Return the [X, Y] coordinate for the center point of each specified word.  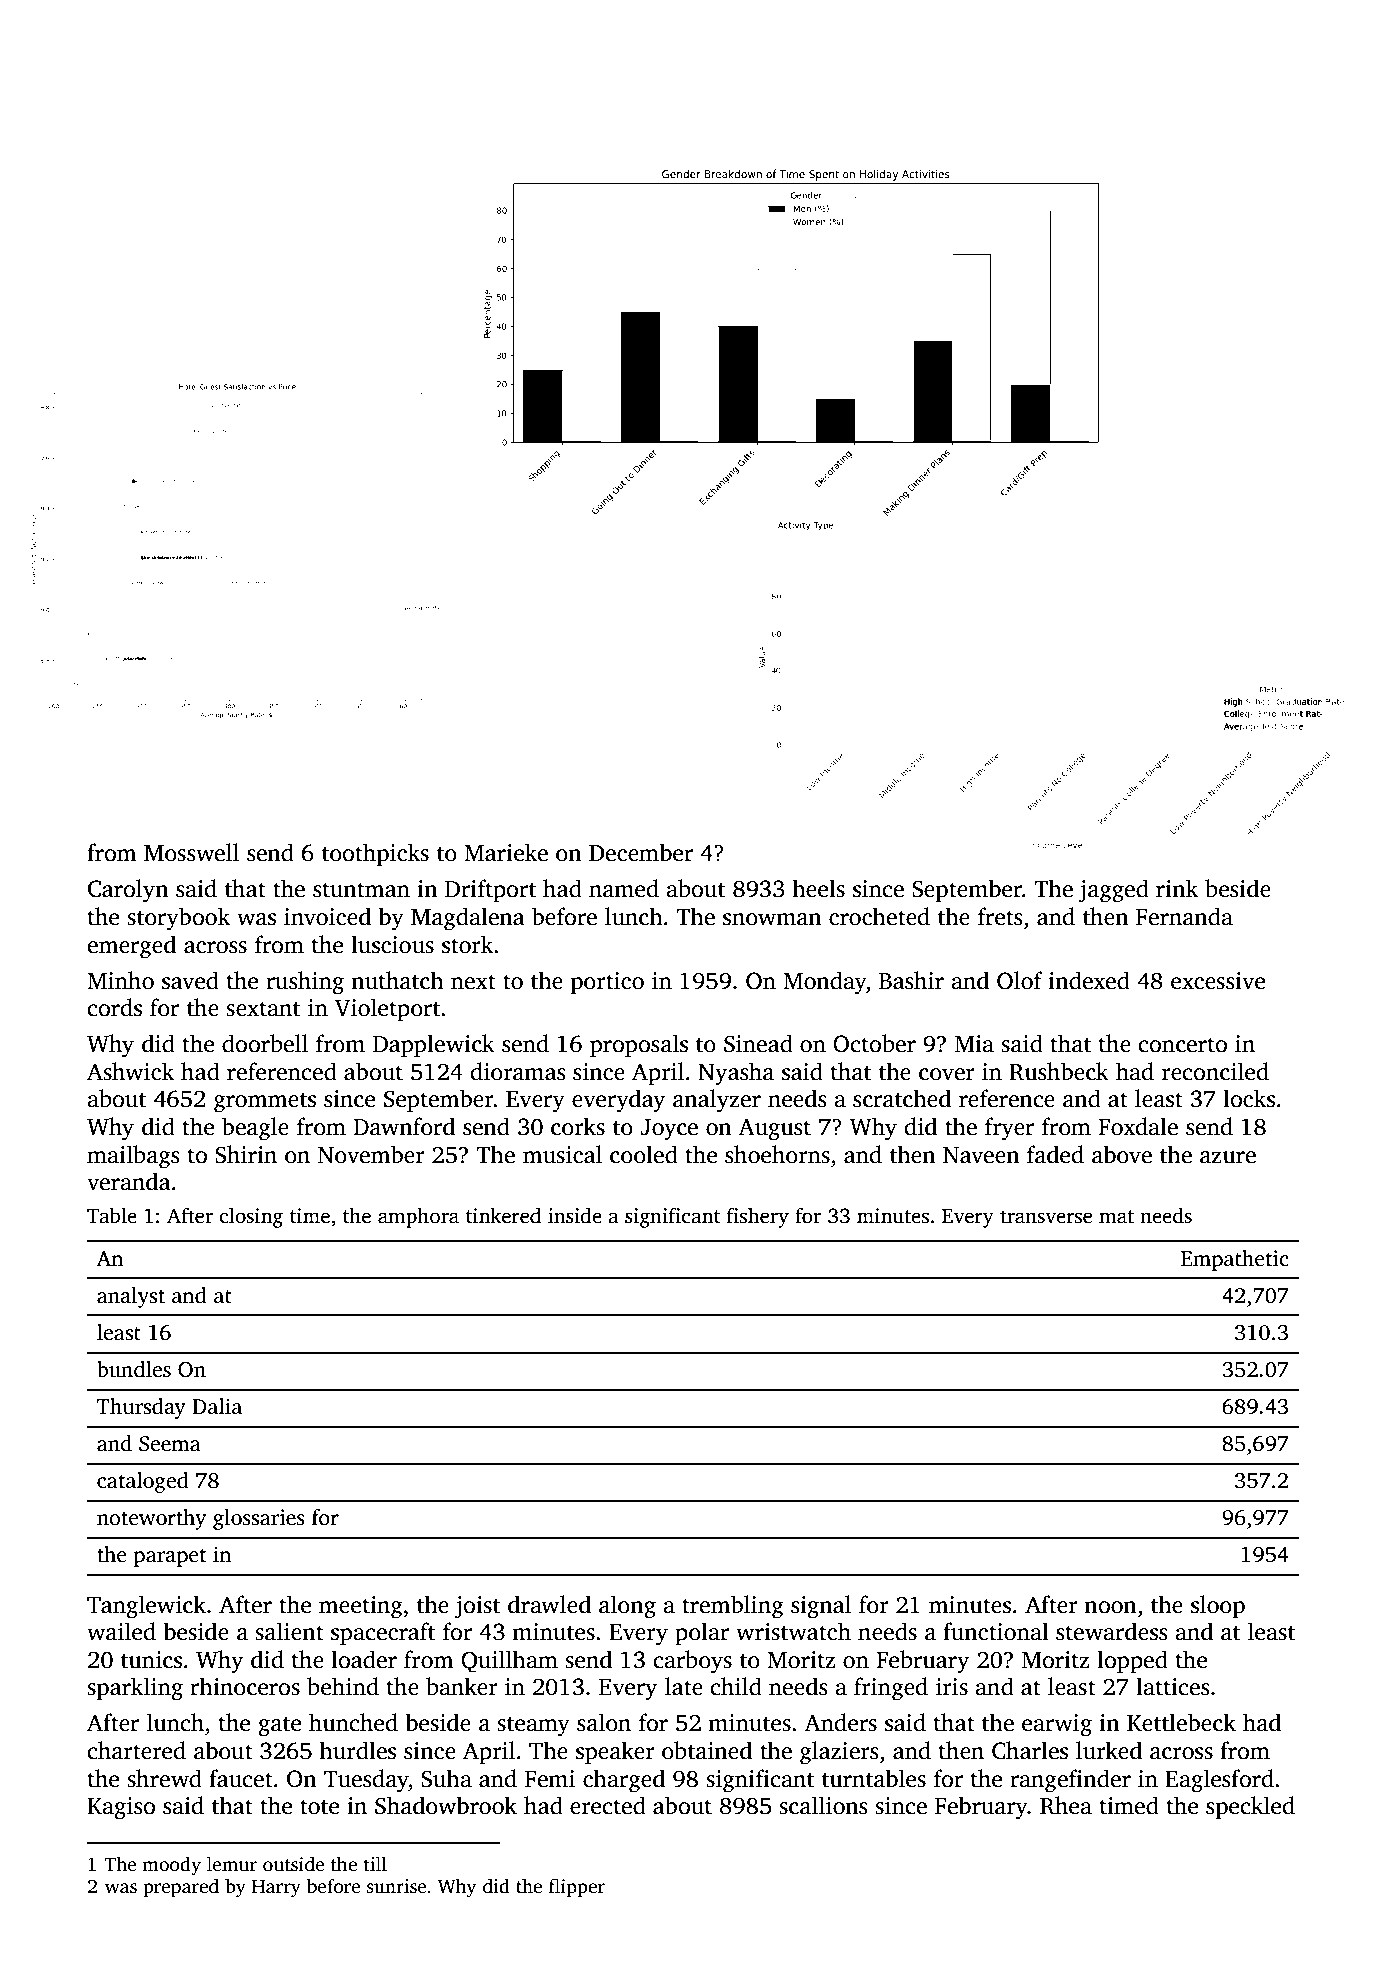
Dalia [217, 1406]
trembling [733, 1607]
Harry [276, 1889]
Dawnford [404, 1126]
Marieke [506, 852]
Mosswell [191, 852]
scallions [823, 1805]
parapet [170, 1558]
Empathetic [1235, 1260]
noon [1110, 1607]
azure [1228, 1157]
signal [821, 1607]
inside [575, 1215]
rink [1177, 888]
